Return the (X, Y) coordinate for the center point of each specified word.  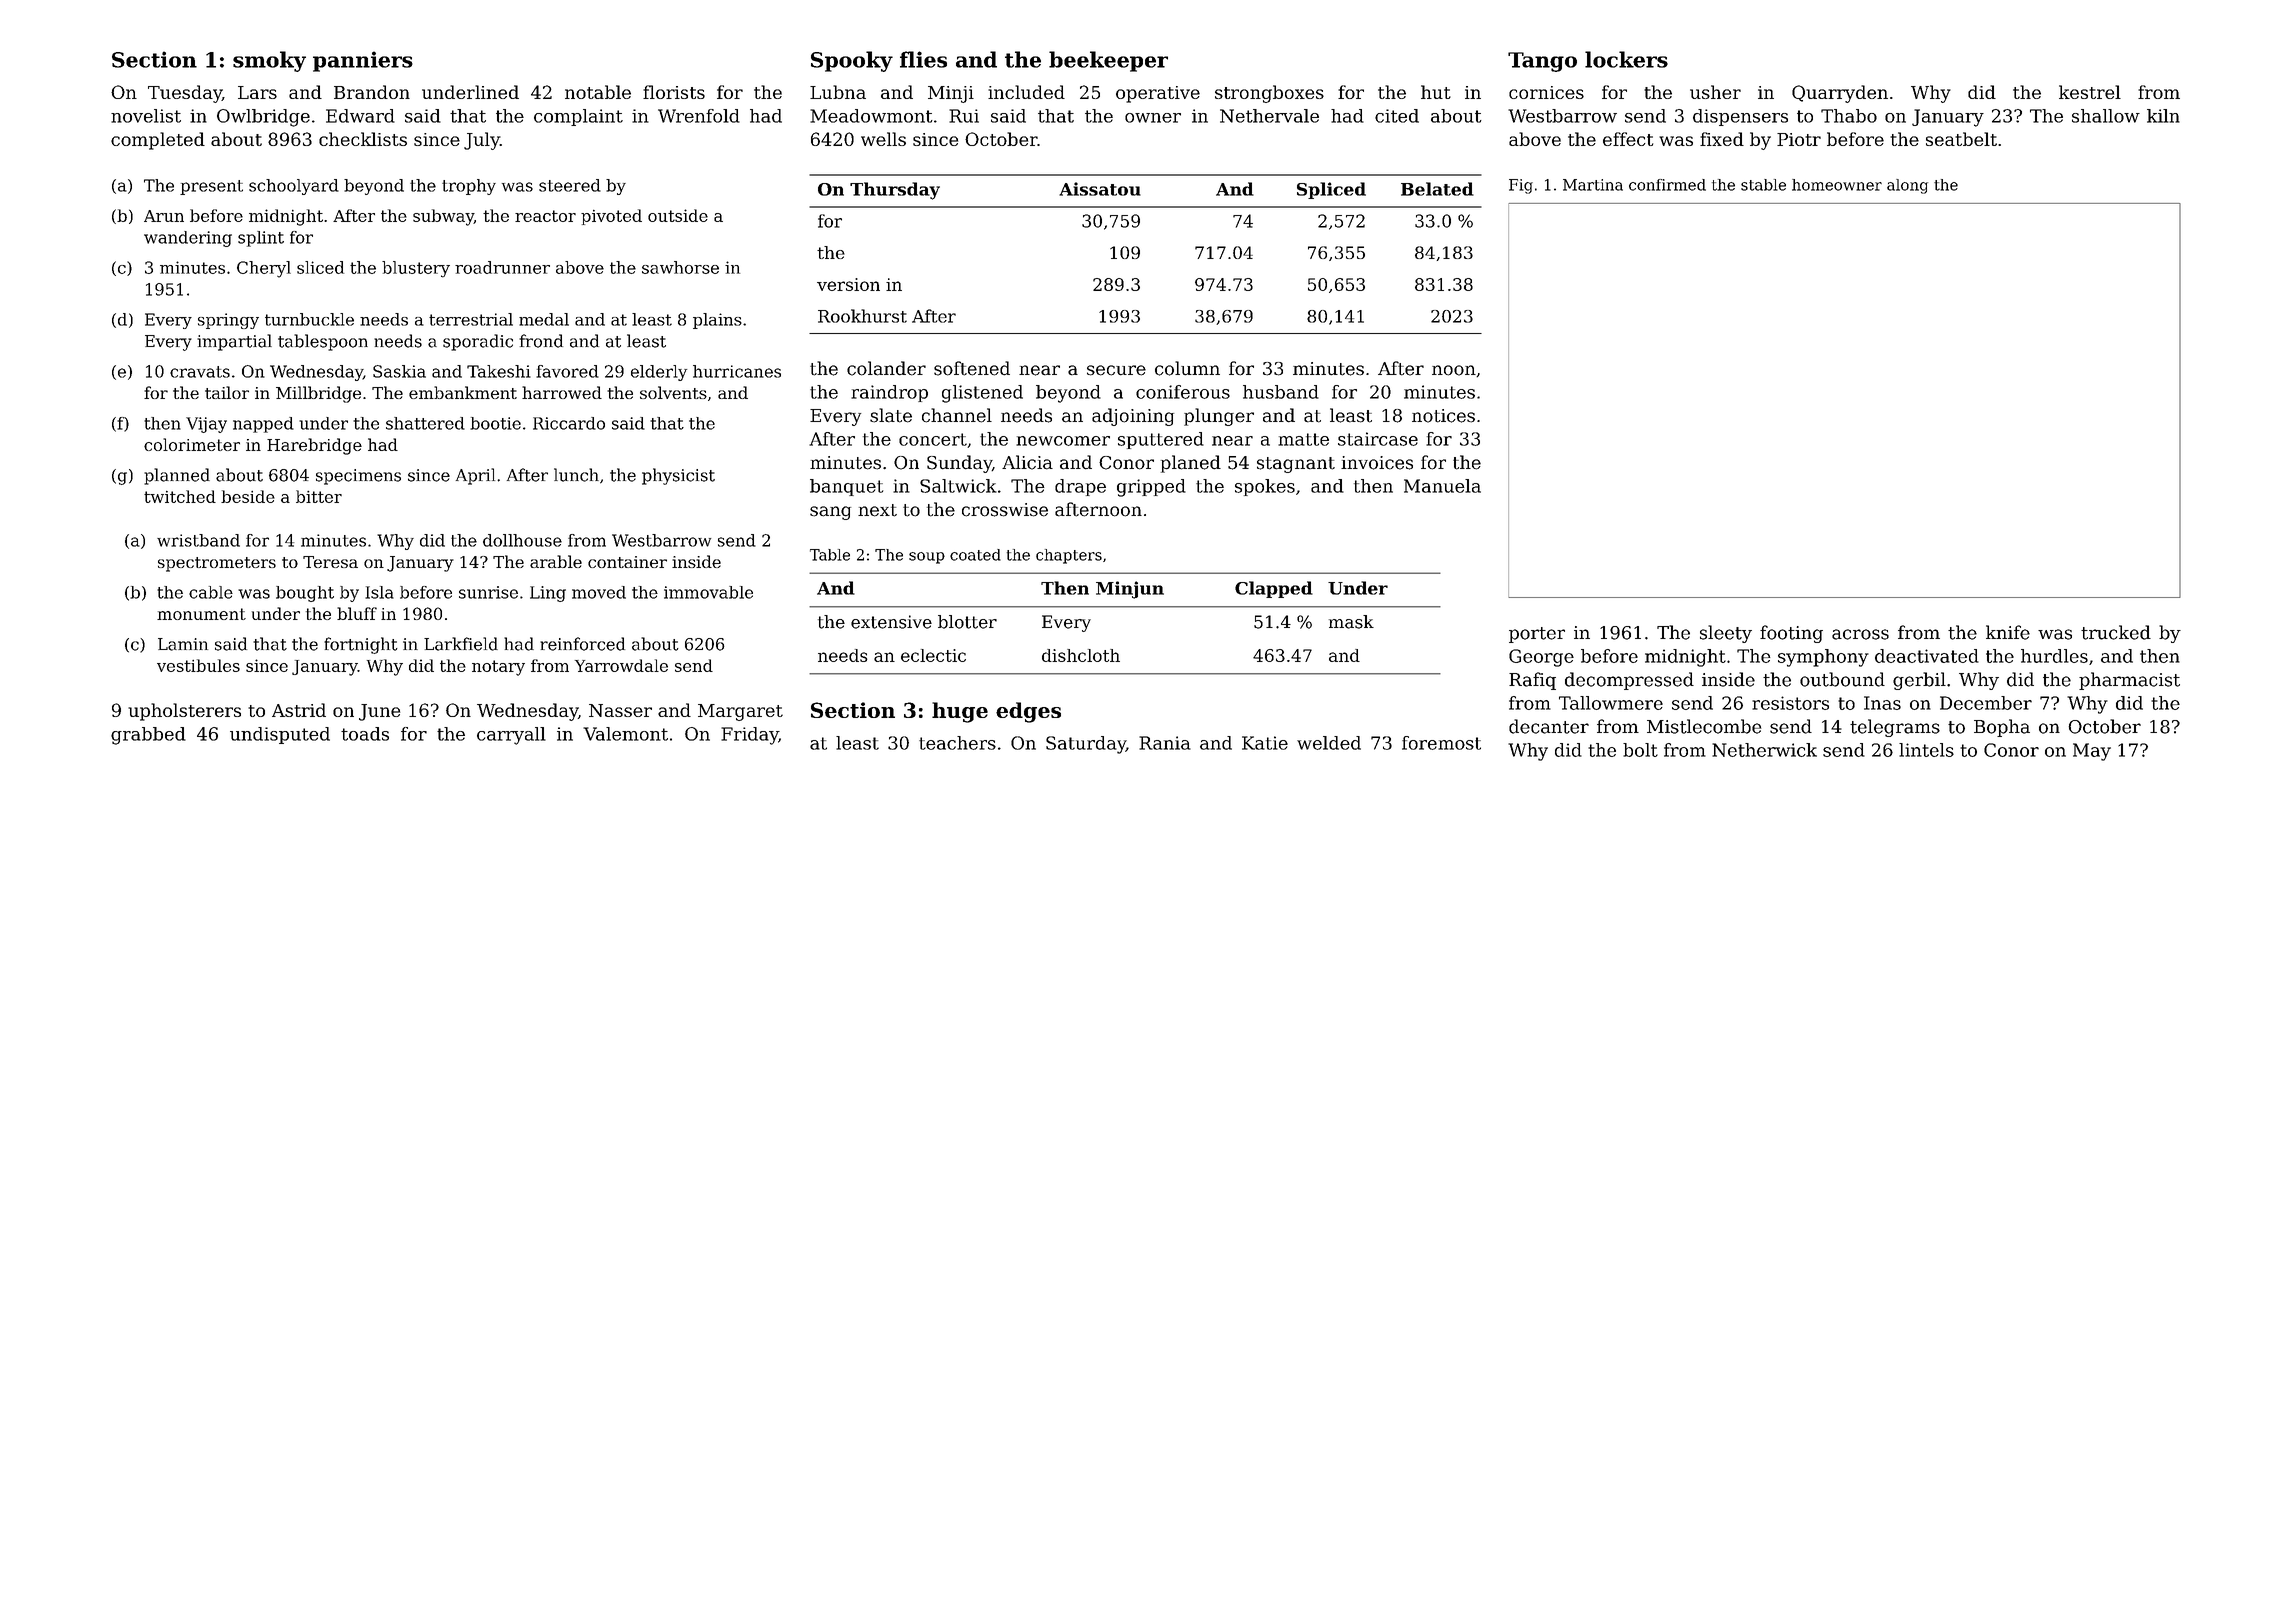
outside (678, 215)
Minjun (1130, 590)
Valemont (625, 734)
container (627, 562)
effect (1628, 139)
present (211, 187)
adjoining (1133, 417)
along (1907, 186)
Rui (964, 116)
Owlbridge (263, 118)
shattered (425, 423)
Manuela (1442, 486)
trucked (2116, 632)
